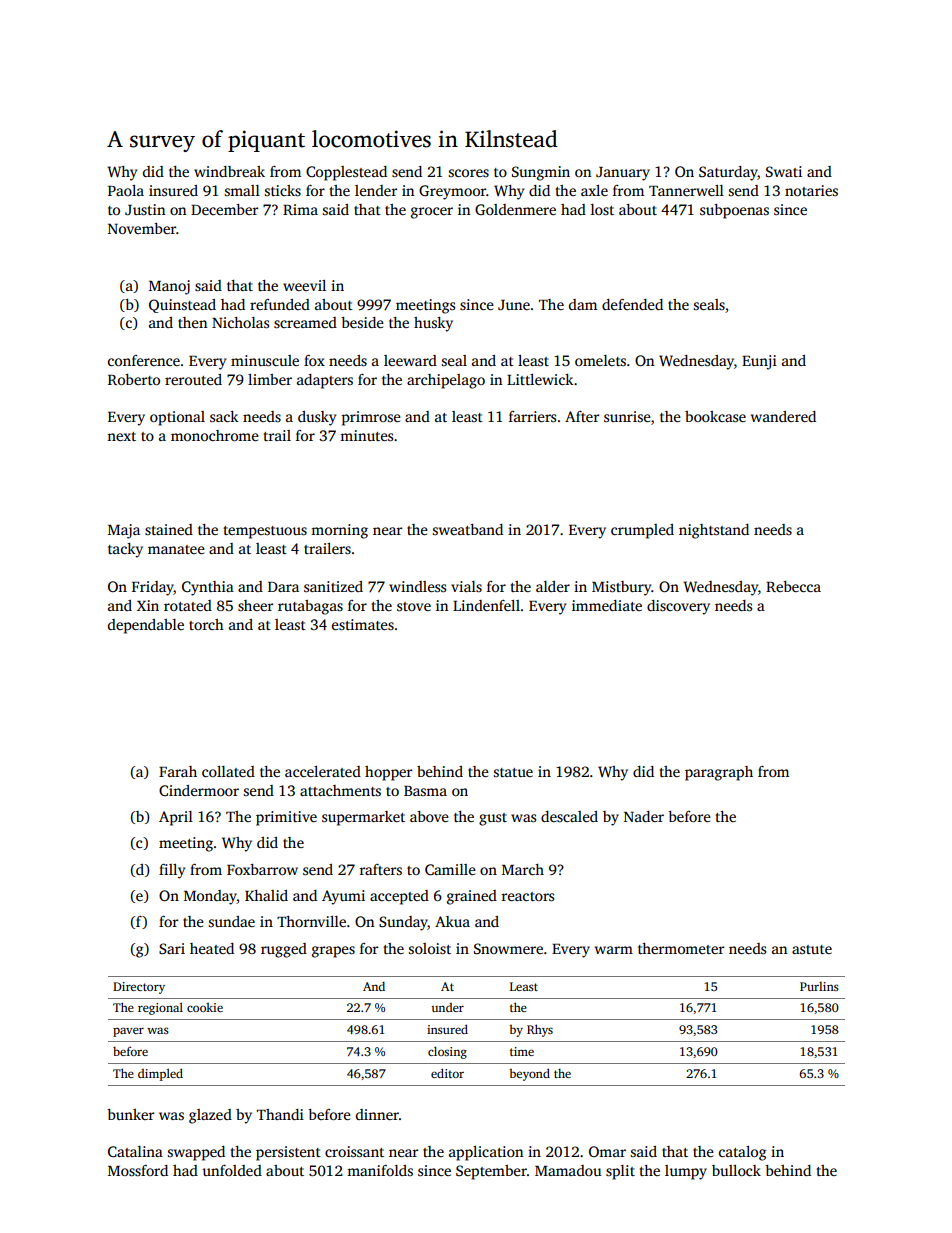 The height and width of the image is (1233, 952). I want to click on descaled, so click(569, 816).
